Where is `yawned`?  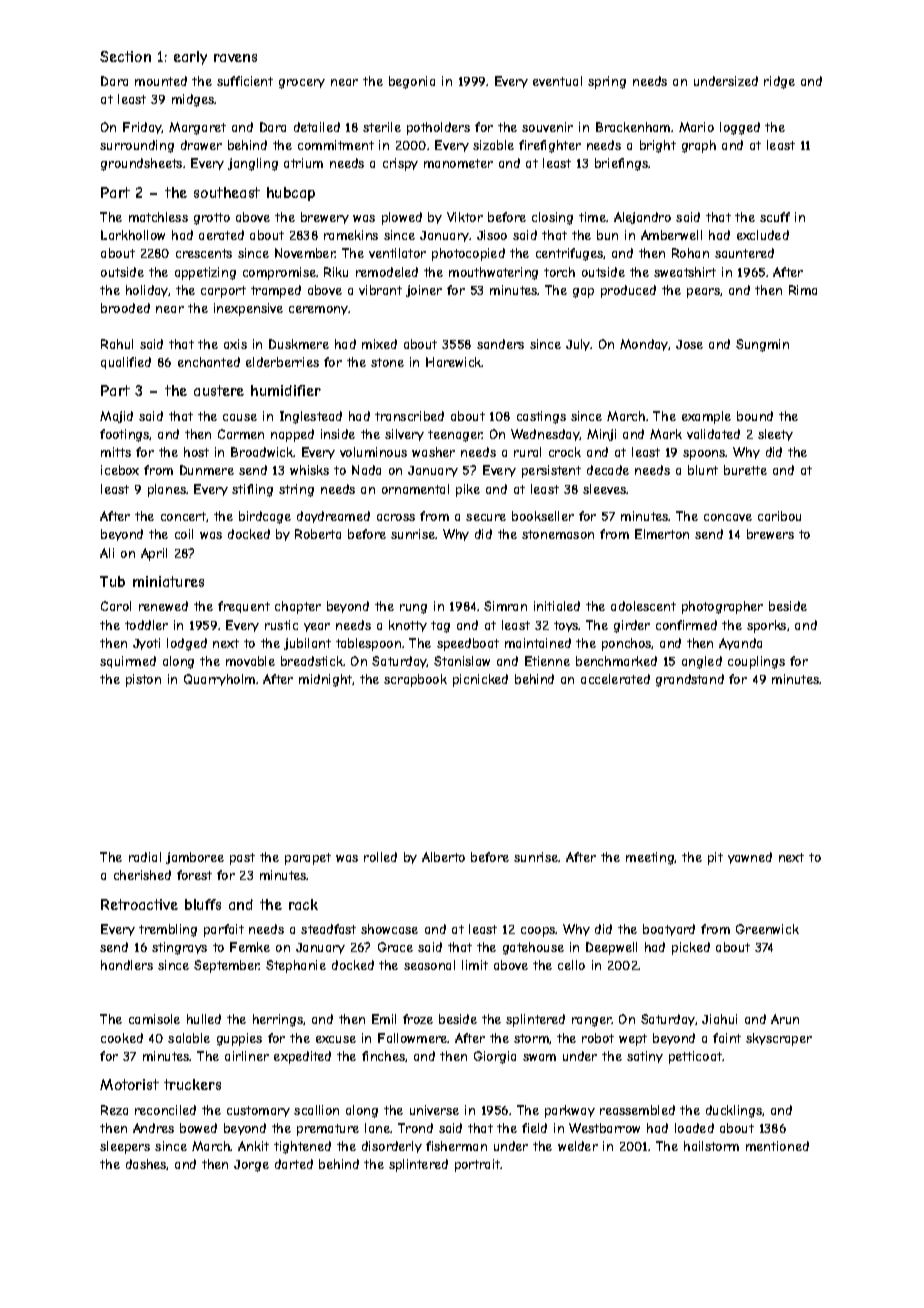 yawned is located at coordinates (750, 858).
